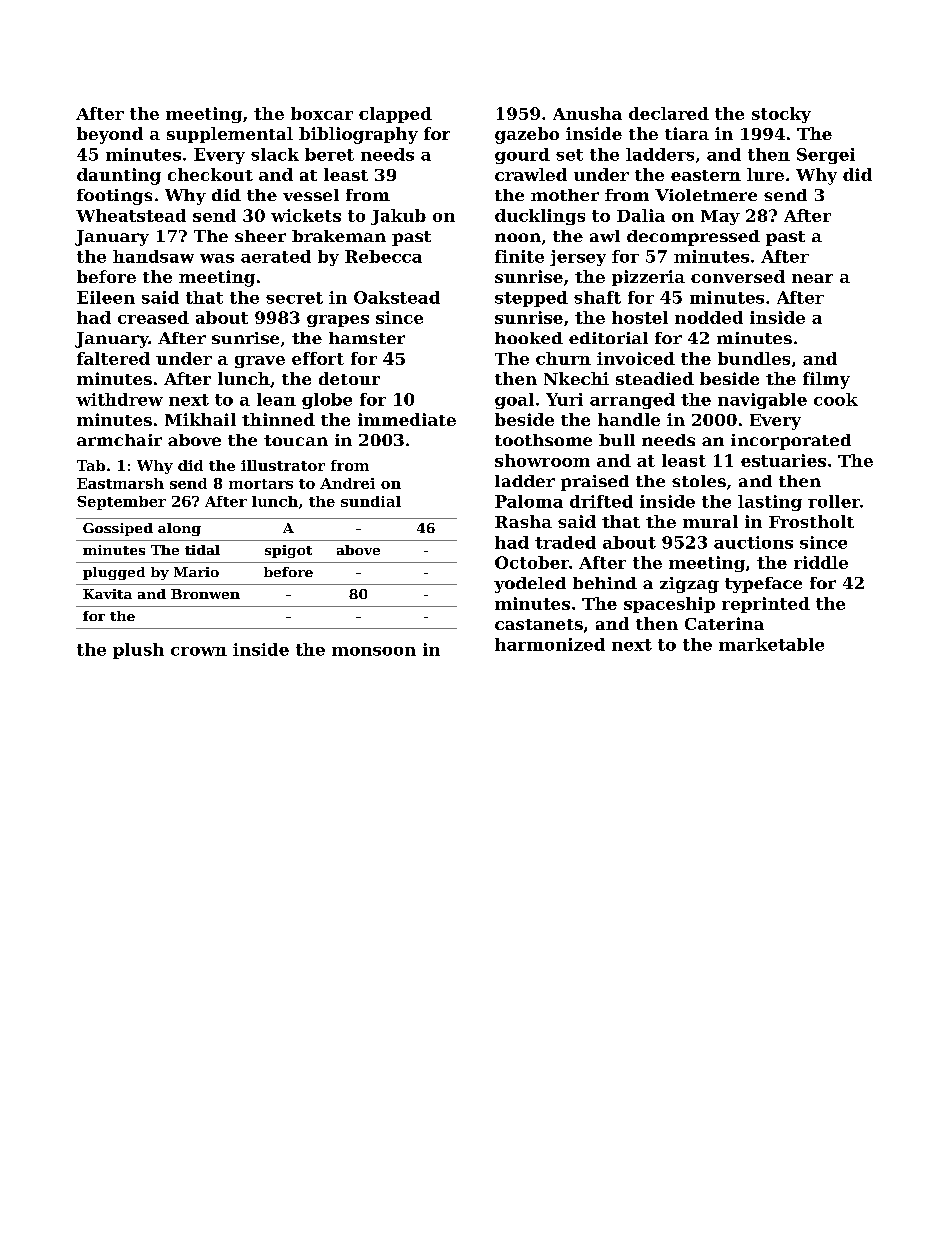 The width and height of the screenshot is (952, 1233). I want to click on sheer, so click(260, 236).
